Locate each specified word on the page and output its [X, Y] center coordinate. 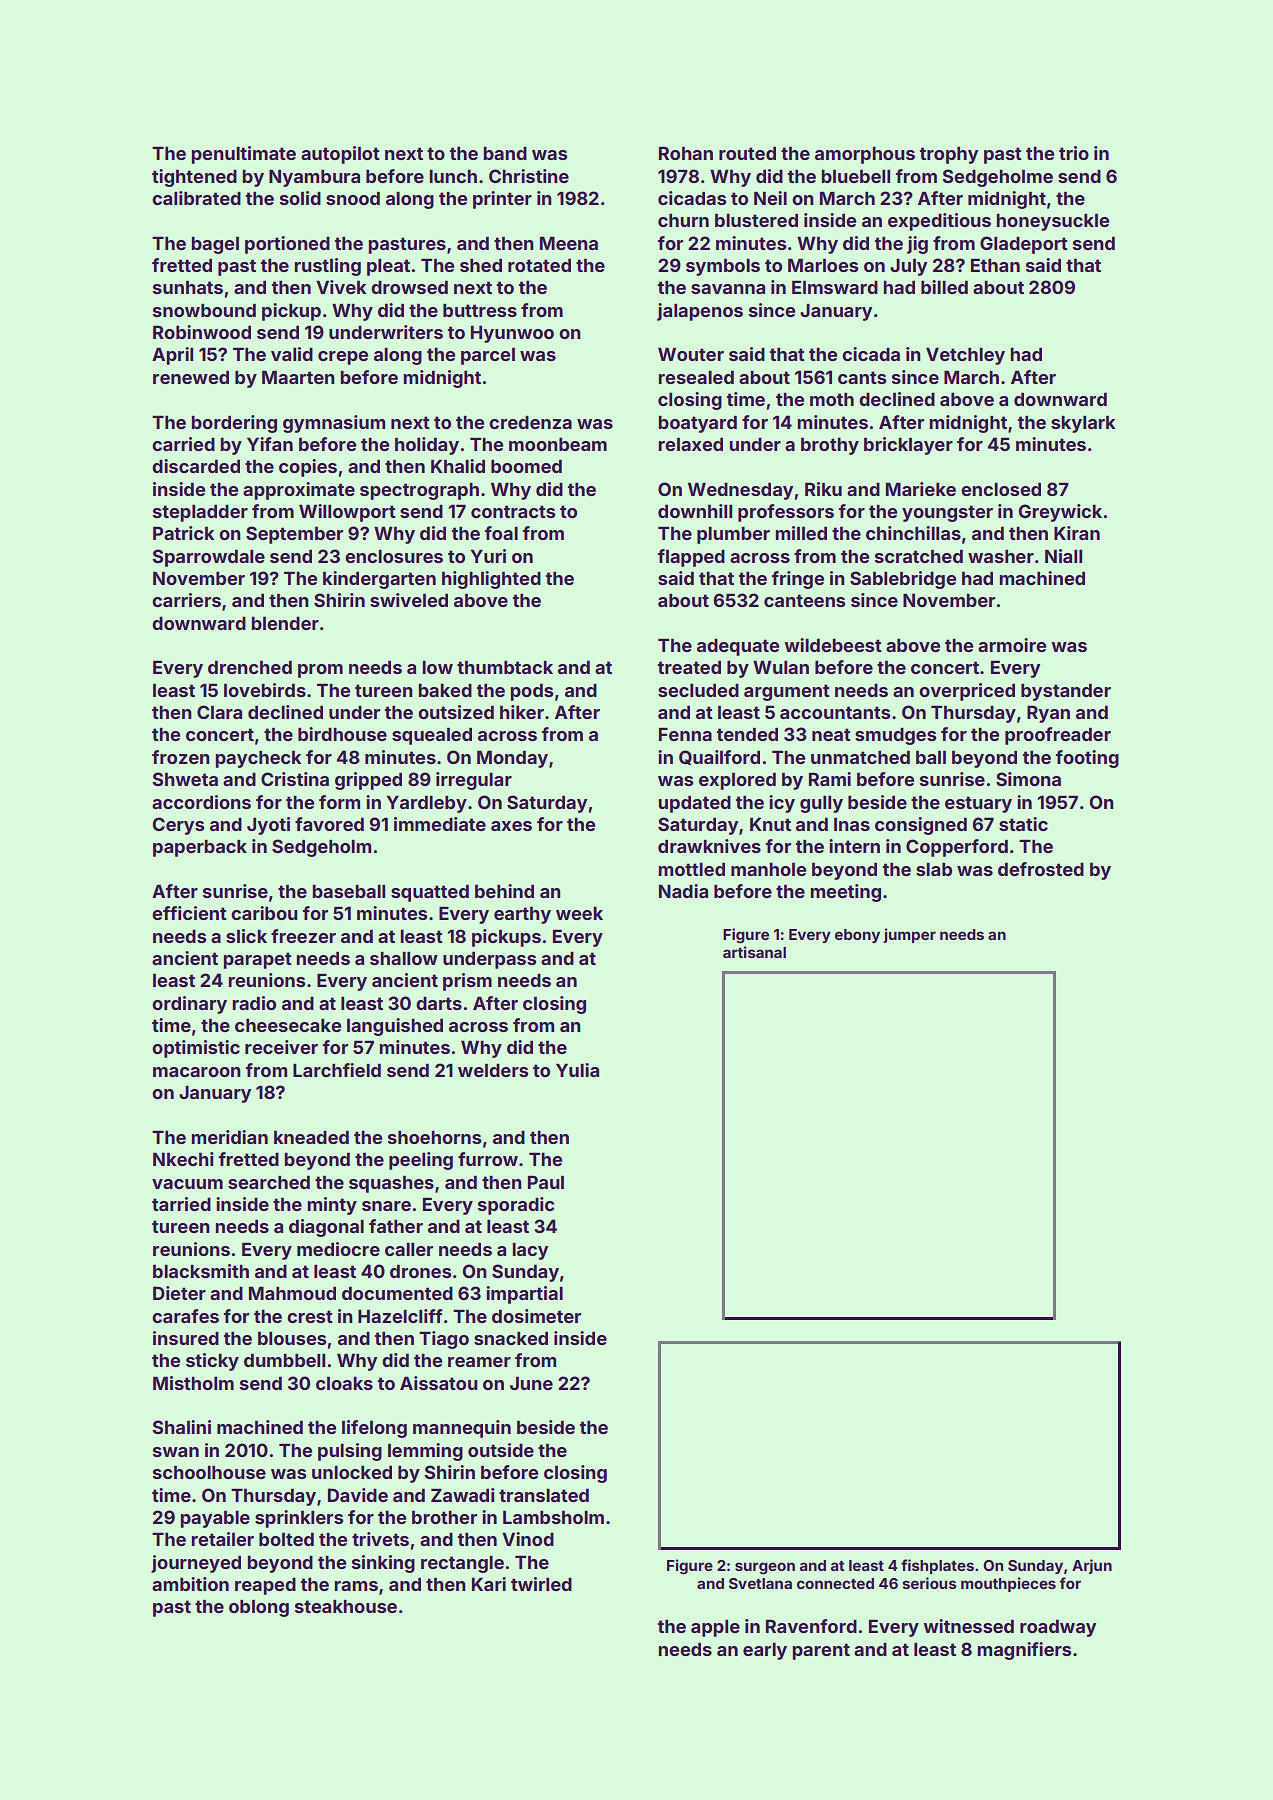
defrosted [1041, 869]
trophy [949, 155]
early [765, 1651]
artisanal [754, 952]
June [531, 1383]
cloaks [344, 1383]
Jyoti [268, 826]
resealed [696, 377]
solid [300, 198]
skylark [1083, 424]
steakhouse [346, 1606]
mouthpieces [1008, 1584]
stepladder [200, 513]
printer [502, 200]
